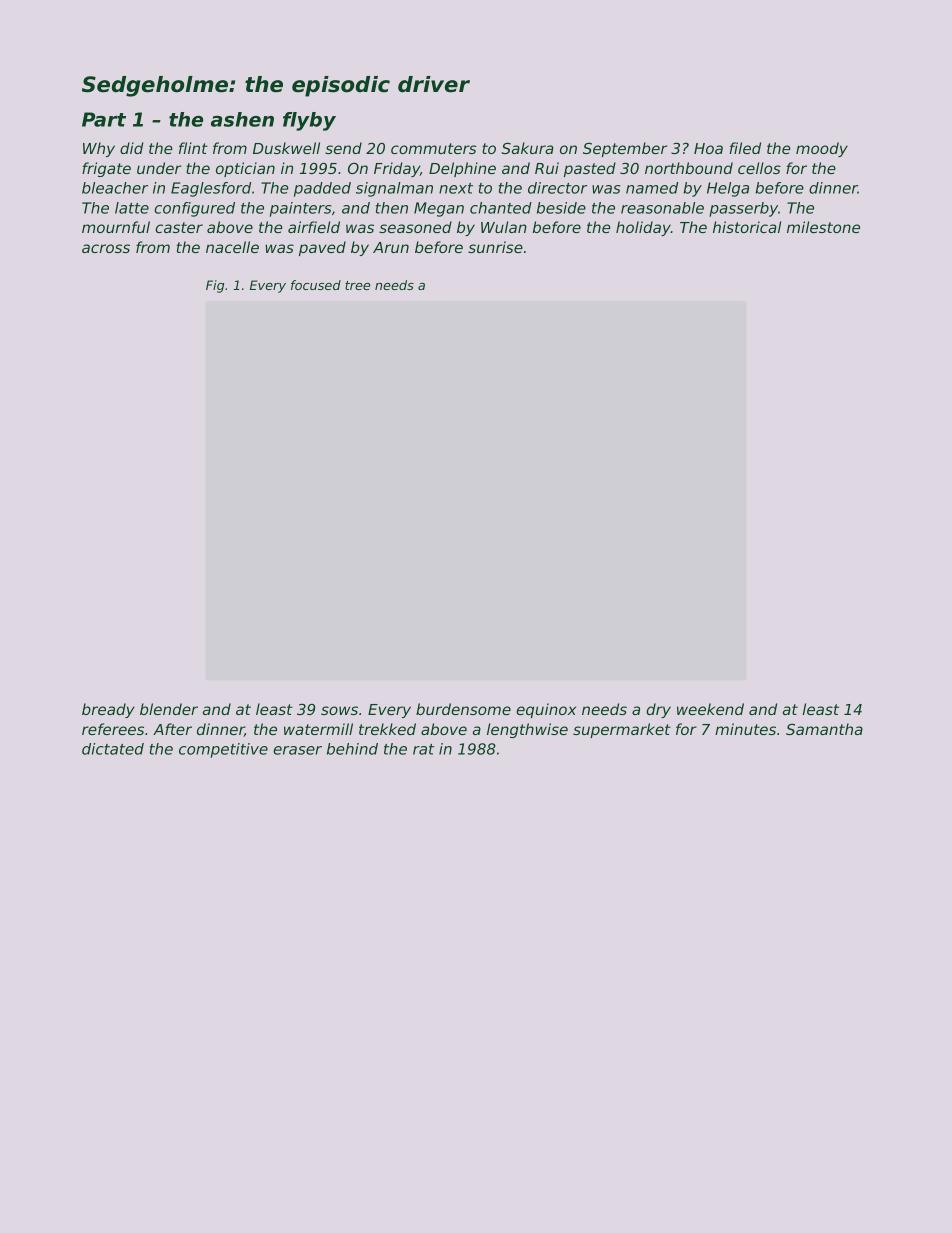 Image resolution: width=952 pixels, height=1233 pixels. I want to click on sunrise, so click(495, 247).
